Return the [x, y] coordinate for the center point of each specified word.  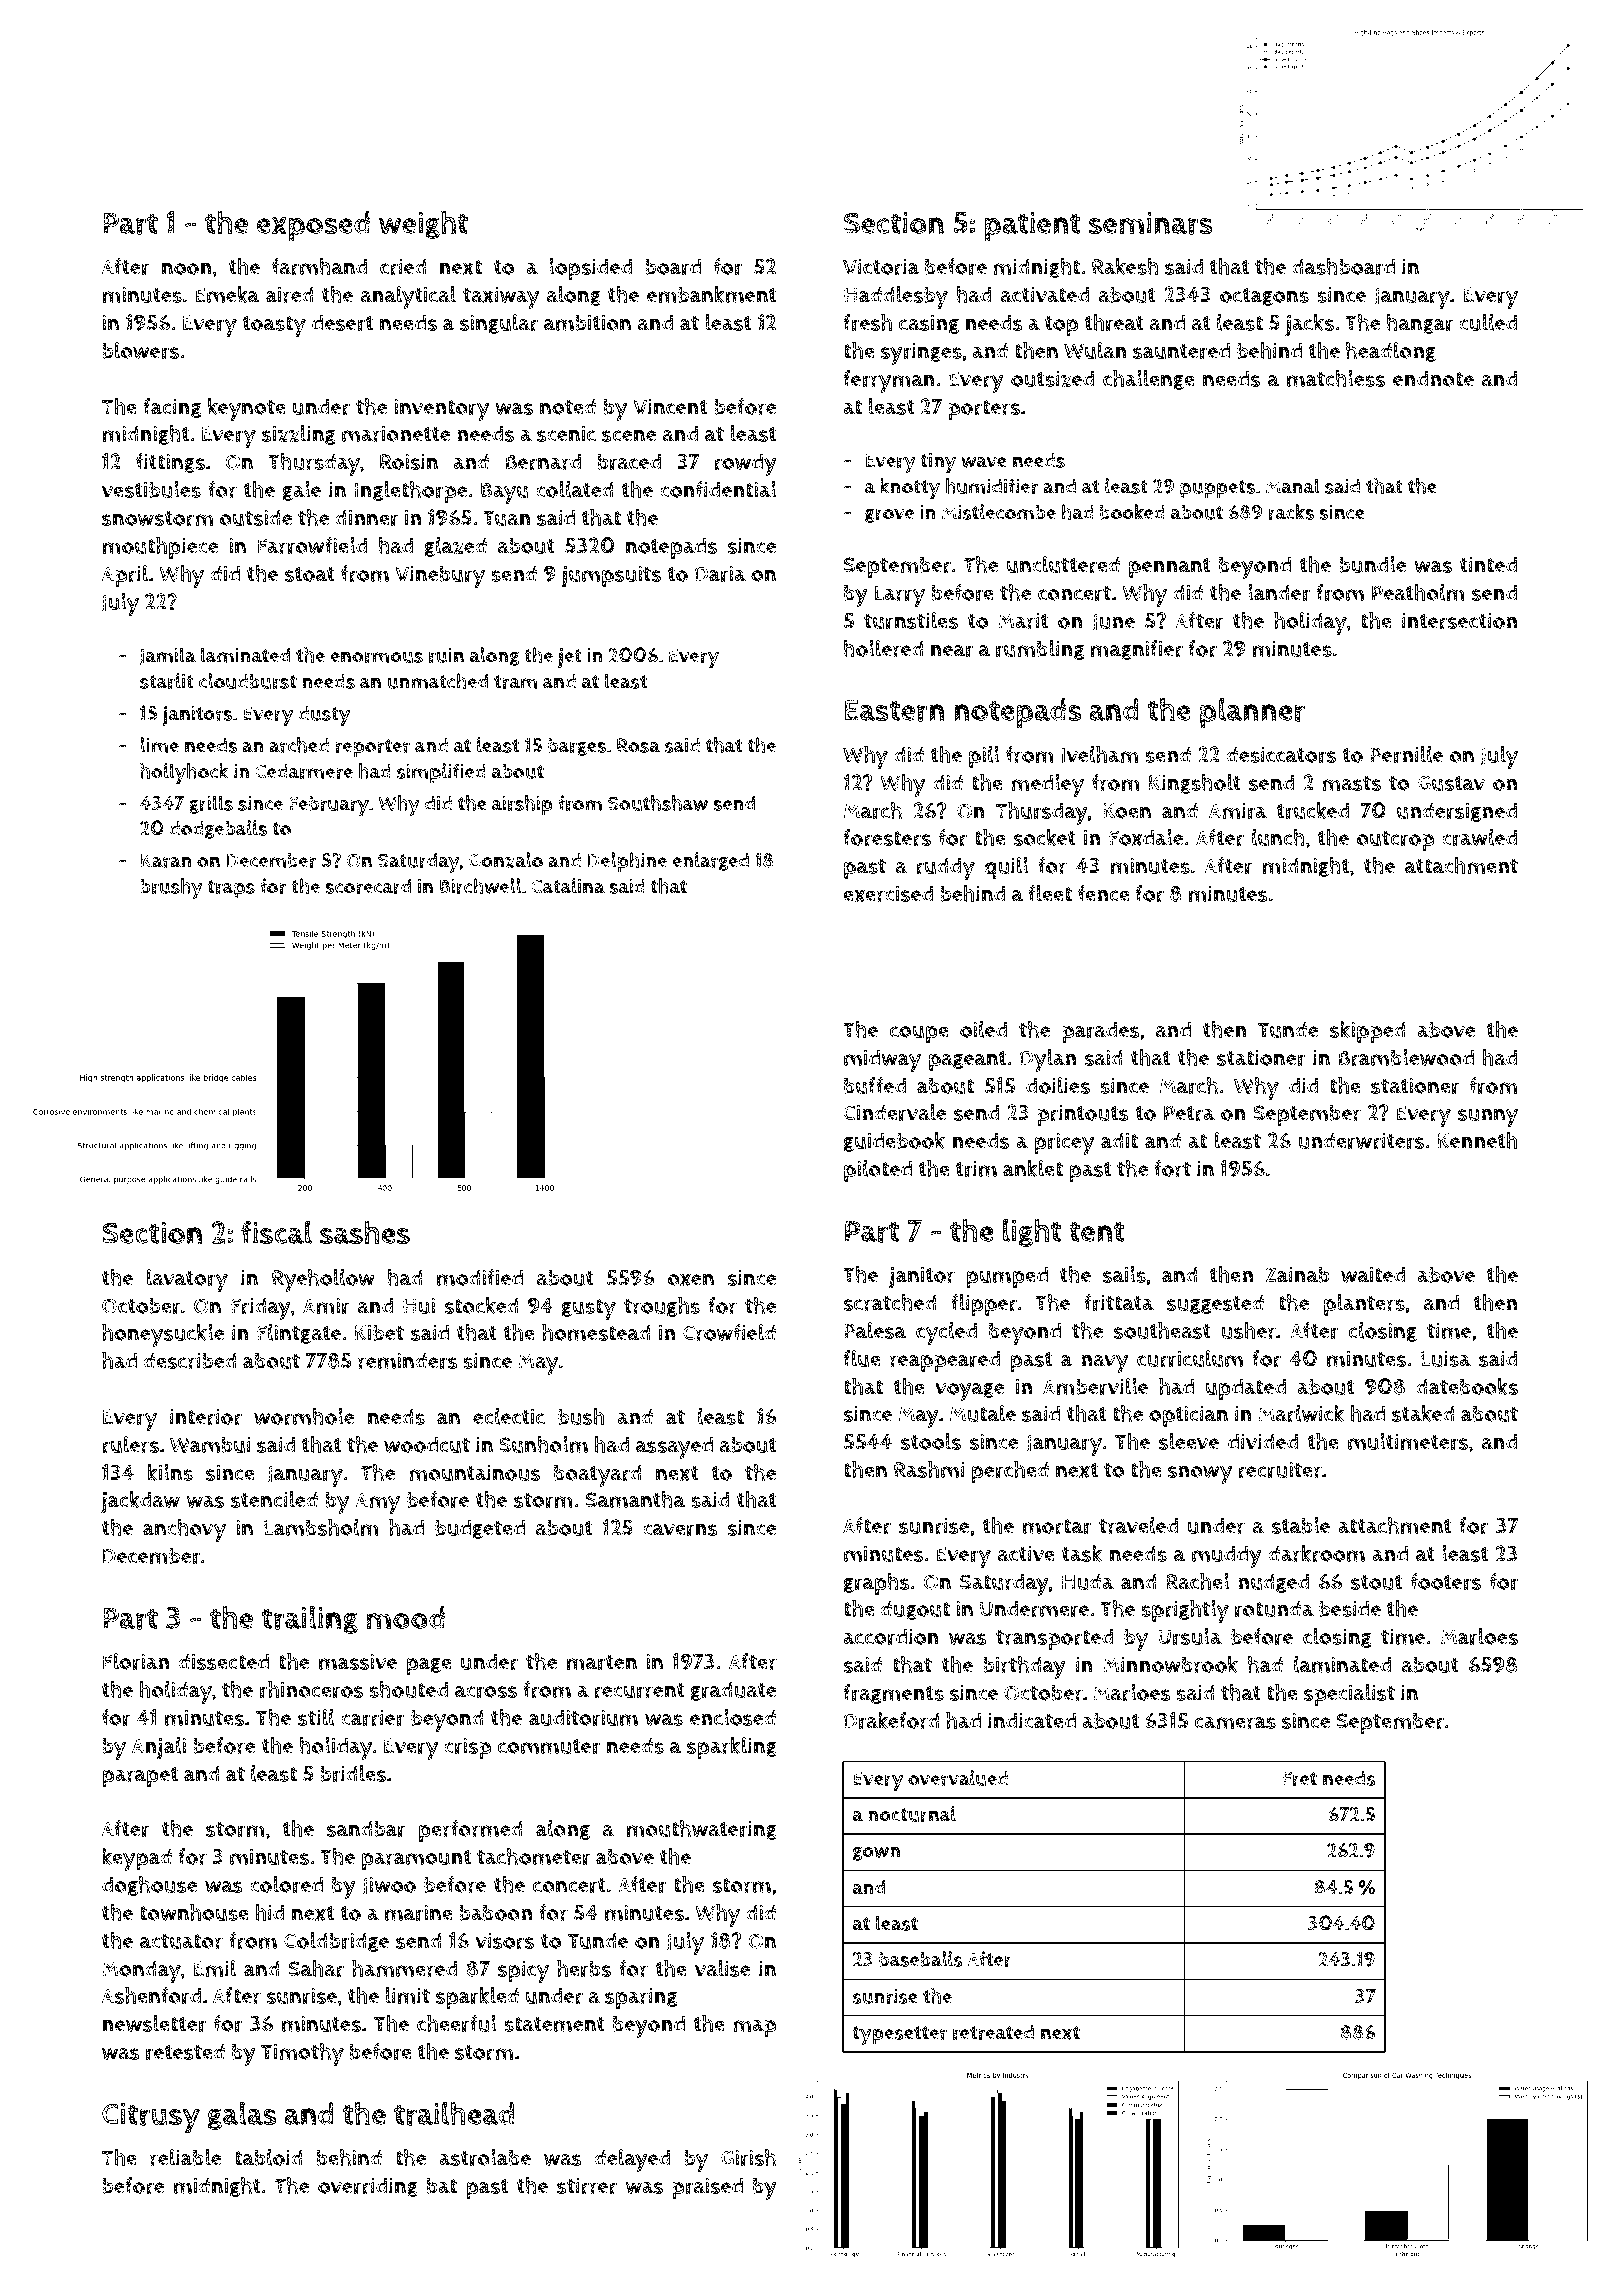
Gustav [1451, 783]
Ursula [1190, 1636]
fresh [867, 322]
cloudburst [248, 681]
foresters [887, 837]
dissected [223, 1661]
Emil [215, 1968]
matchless [1336, 378]
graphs [877, 1584]
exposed [313, 226]
